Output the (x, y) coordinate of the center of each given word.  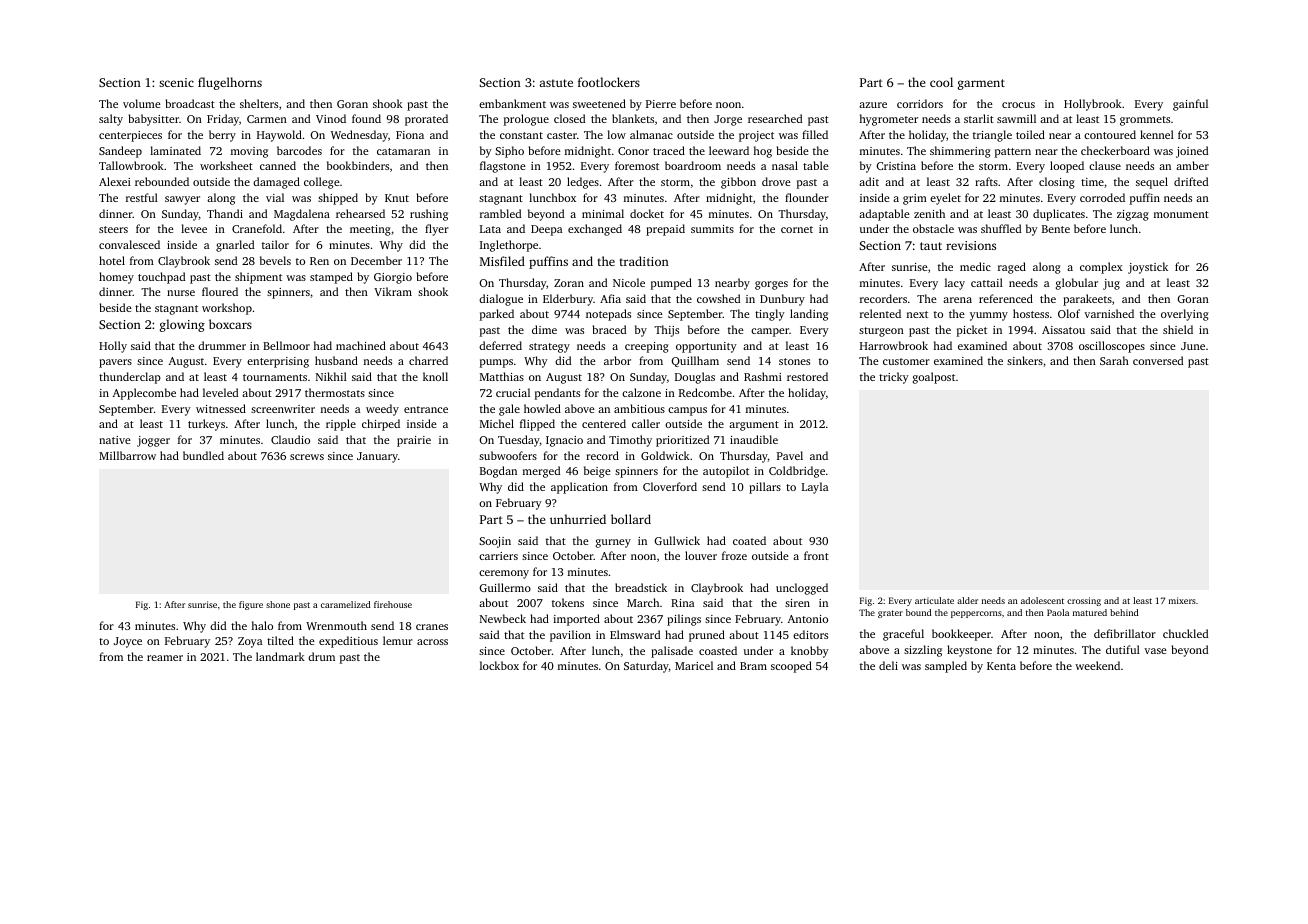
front (816, 555)
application (579, 488)
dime (544, 329)
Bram (753, 666)
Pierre (661, 104)
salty (111, 120)
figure (251, 605)
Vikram (393, 291)
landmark (280, 656)
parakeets (1087, 300)
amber (1192, 165)
